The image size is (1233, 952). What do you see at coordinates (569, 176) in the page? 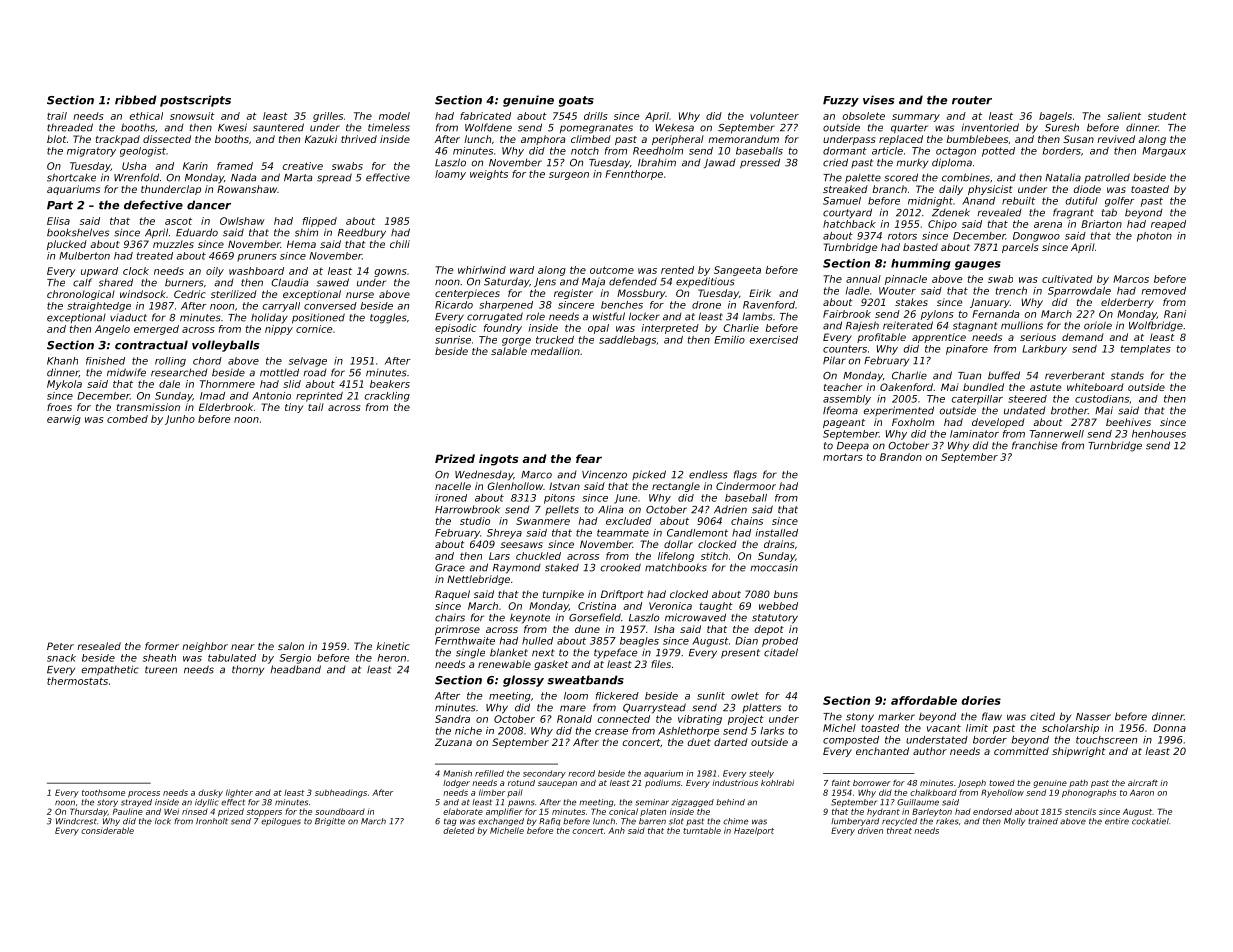
I see `surgeon` at bounding box center [569, 176].
